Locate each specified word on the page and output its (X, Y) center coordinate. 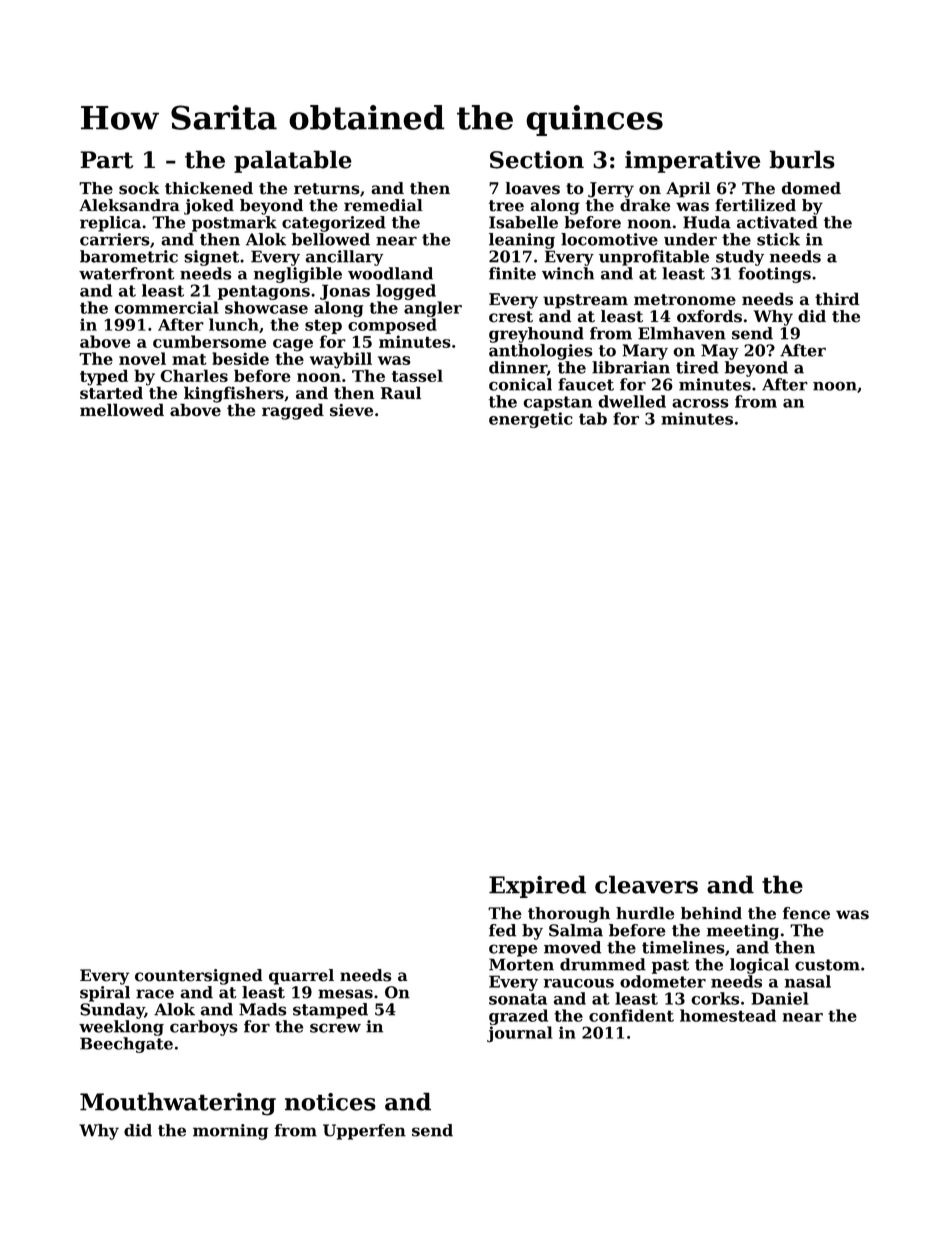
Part (106, 160)
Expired (537, 886)
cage (293, 345)
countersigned (198, 977)
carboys (204, 1028)
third (837, 299)
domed (811, 188)
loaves (533, 188)
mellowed (122, 410)
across (700, 403)
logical (759, 966)
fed (502, 930)
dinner (518, 367)
